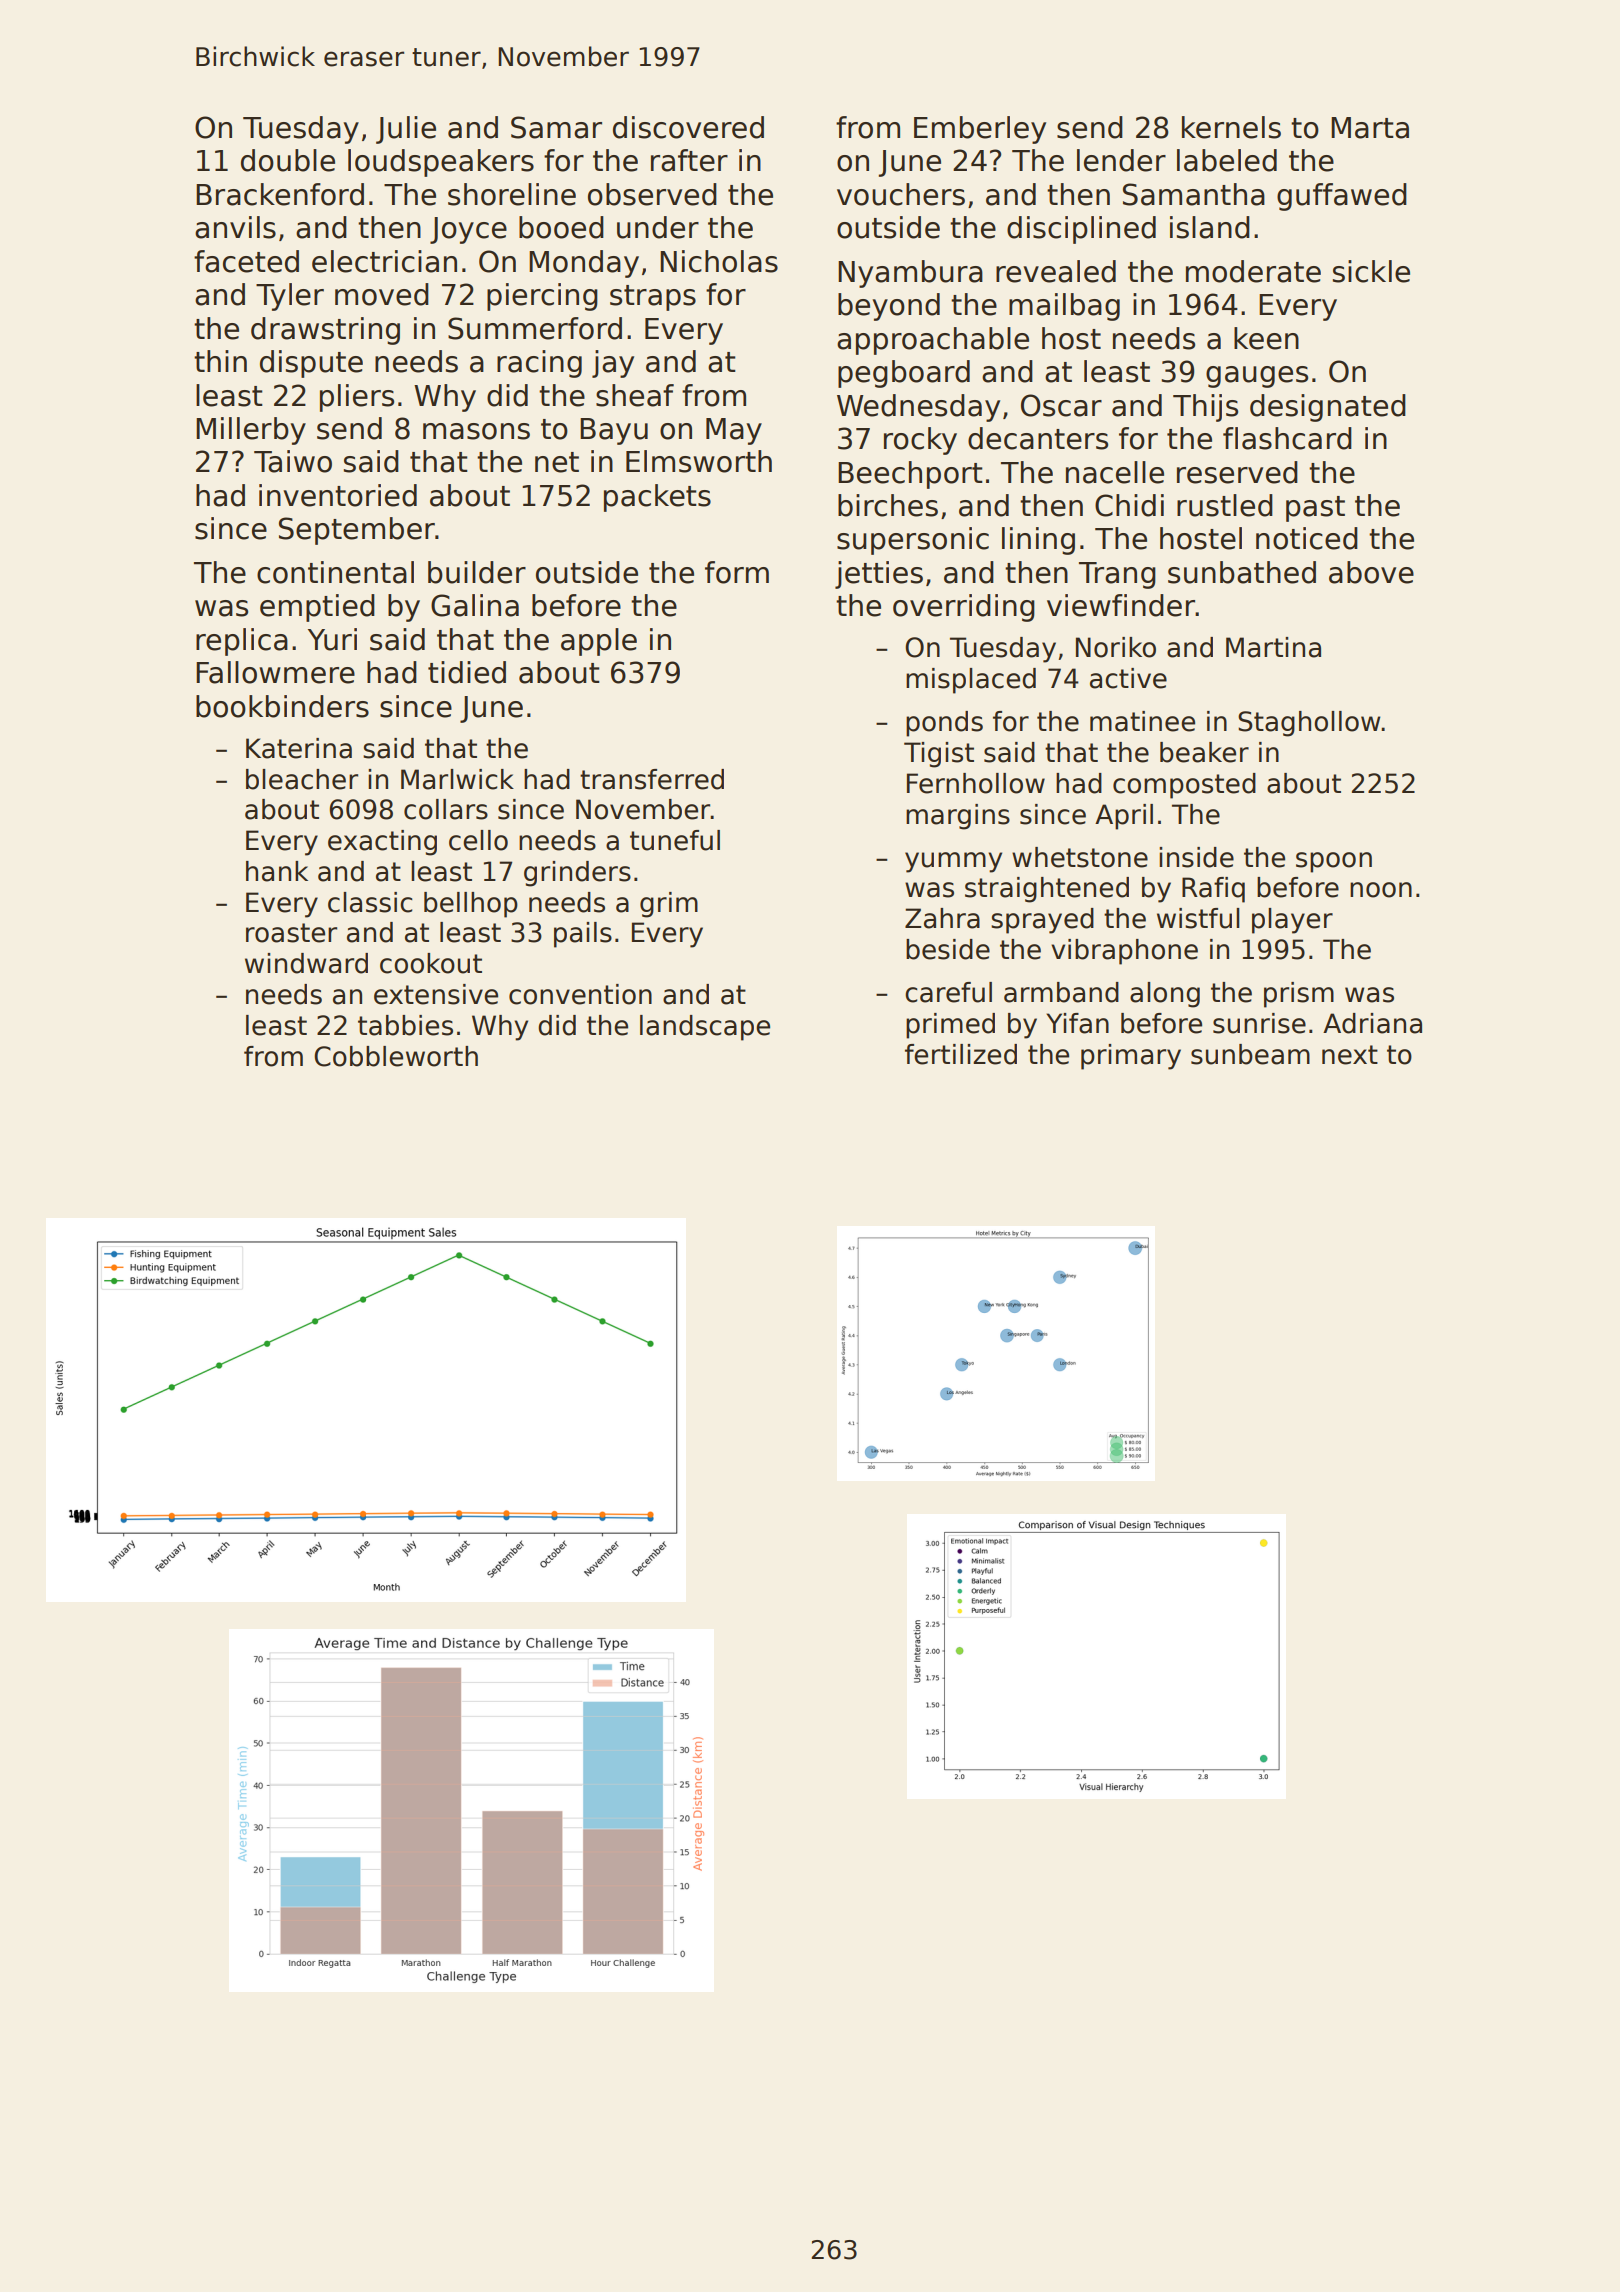 Image resolution: width=1620 pixels, height=2292 pixels. I want to click on noon, so click(1381, 890).
